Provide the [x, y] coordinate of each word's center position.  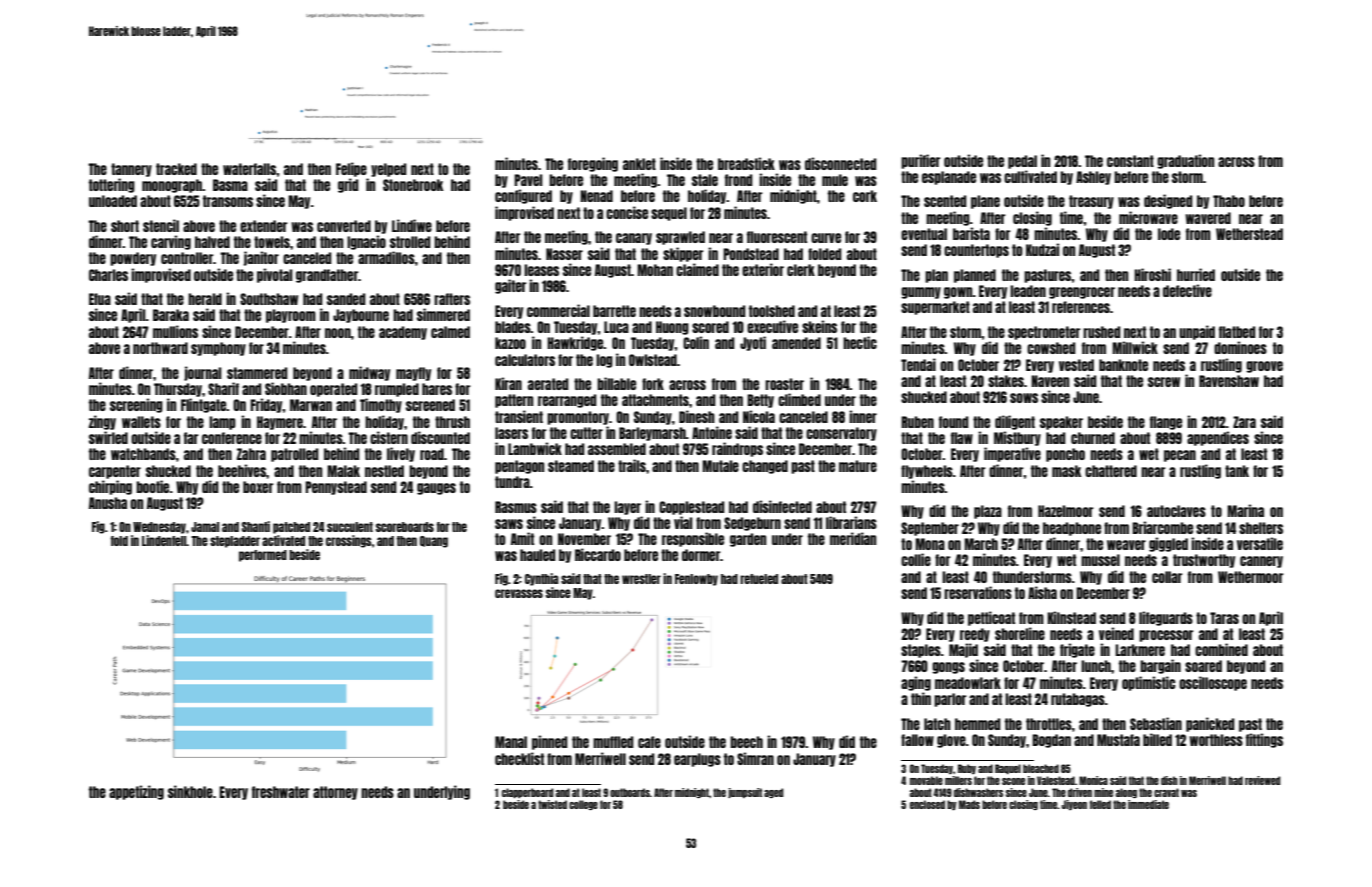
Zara [1244, 422]
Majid [963, 650]
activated [283, 540]
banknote [1123, 365]
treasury [1091, 202]
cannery [1261, 562]
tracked [176, 169]
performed [263, 556]
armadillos [386, 257]
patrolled [294, 455]
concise [627, 212]
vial [683, 522]
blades [513, 327]
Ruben [917, 422]
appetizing [136, 792]
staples [921, 651]
